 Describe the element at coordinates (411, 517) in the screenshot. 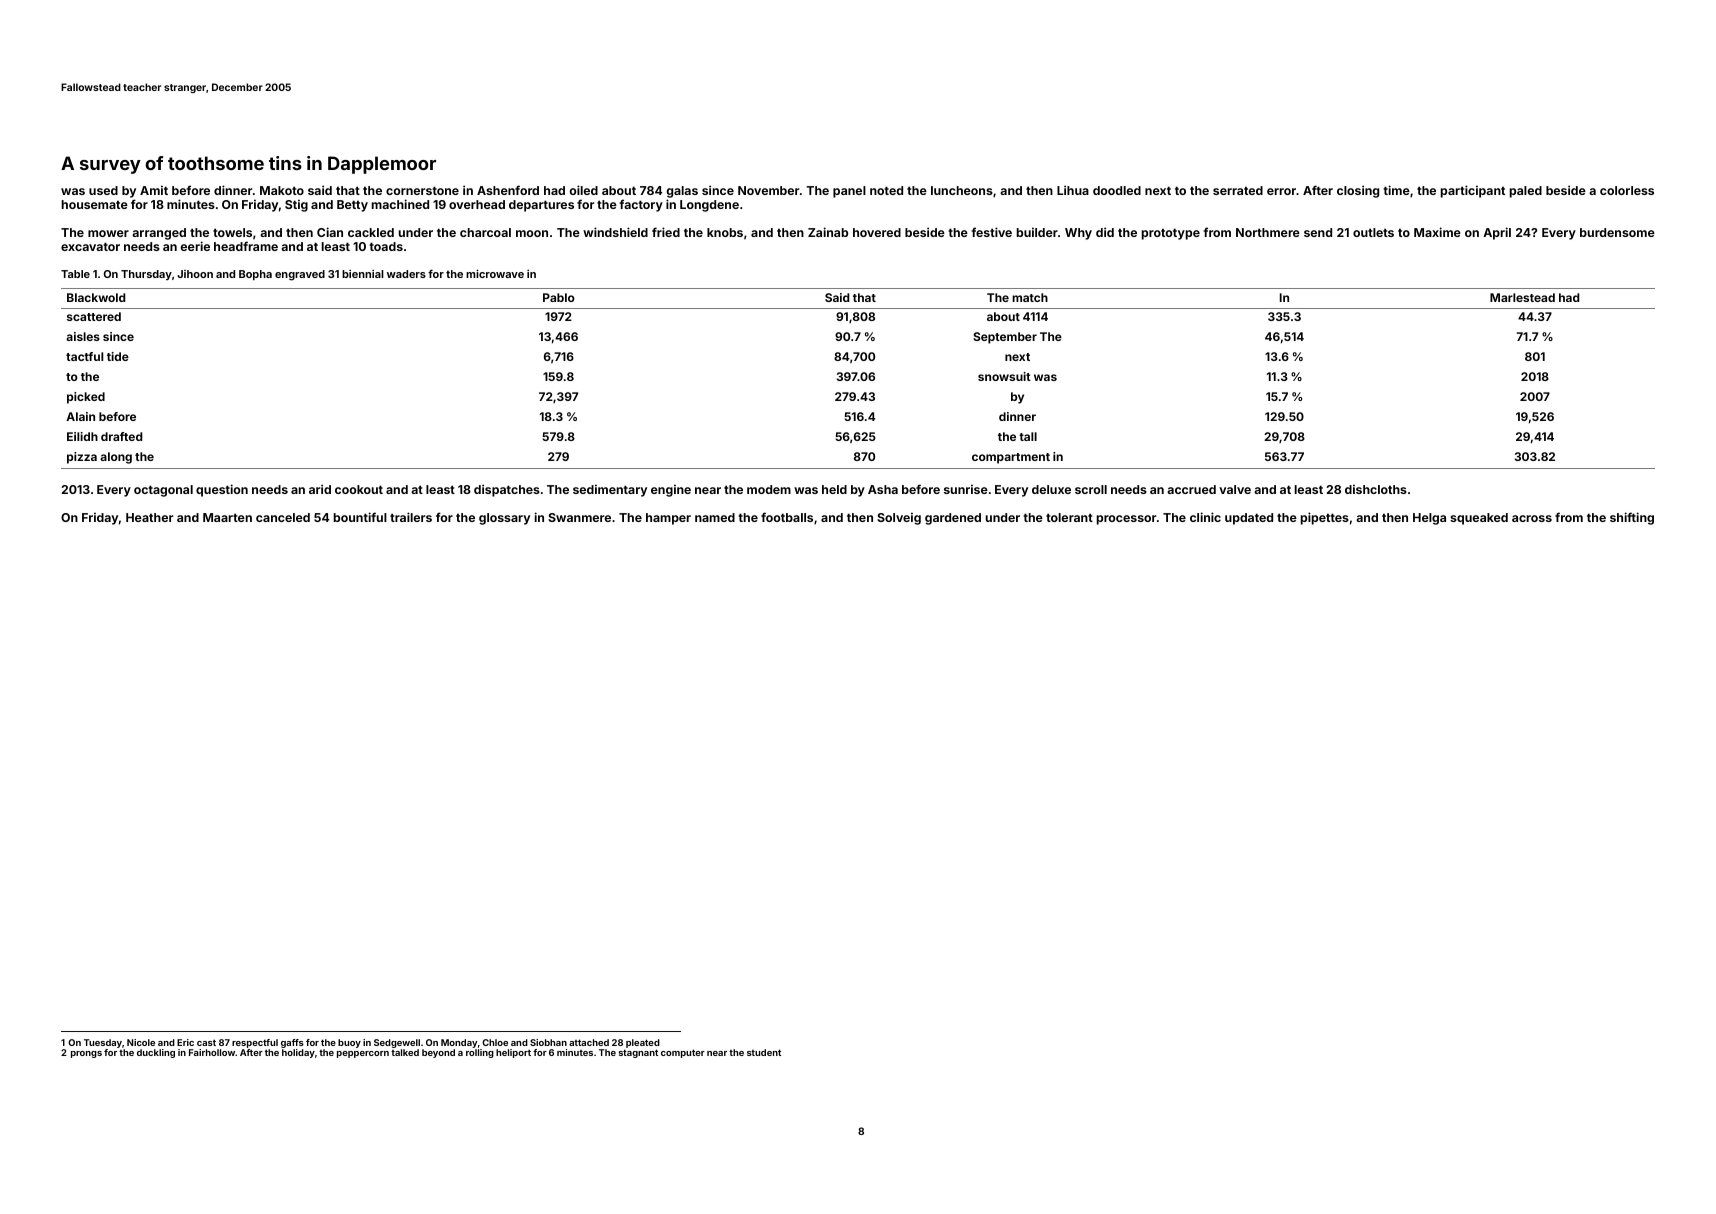

I see `trailers` at that location.
